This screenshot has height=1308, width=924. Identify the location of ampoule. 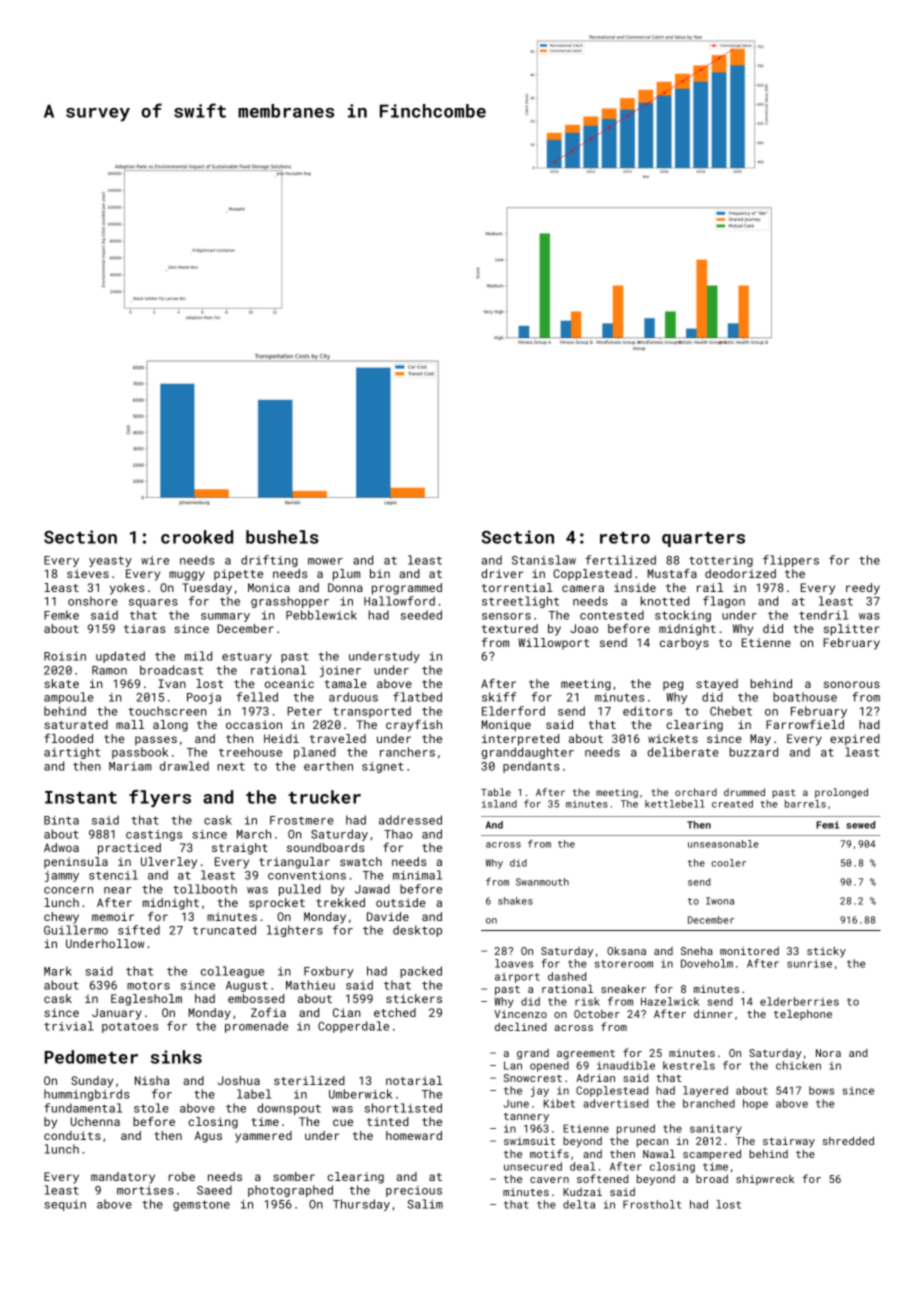
(68, 698).
